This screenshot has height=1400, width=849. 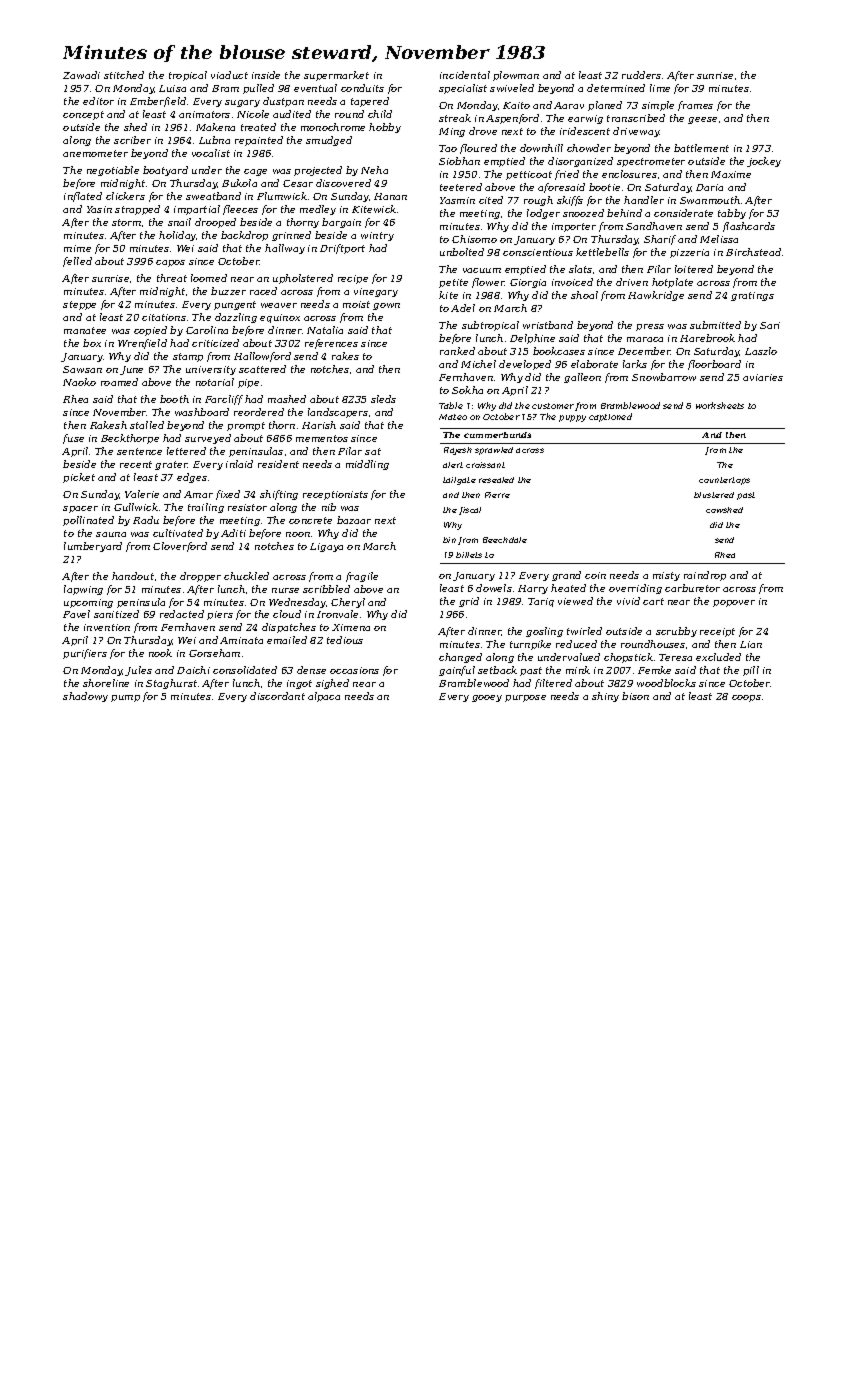 What do you see at coordinates (595, 575) in the screenshot?
I see `coin` at bounding box center [595, 575].
